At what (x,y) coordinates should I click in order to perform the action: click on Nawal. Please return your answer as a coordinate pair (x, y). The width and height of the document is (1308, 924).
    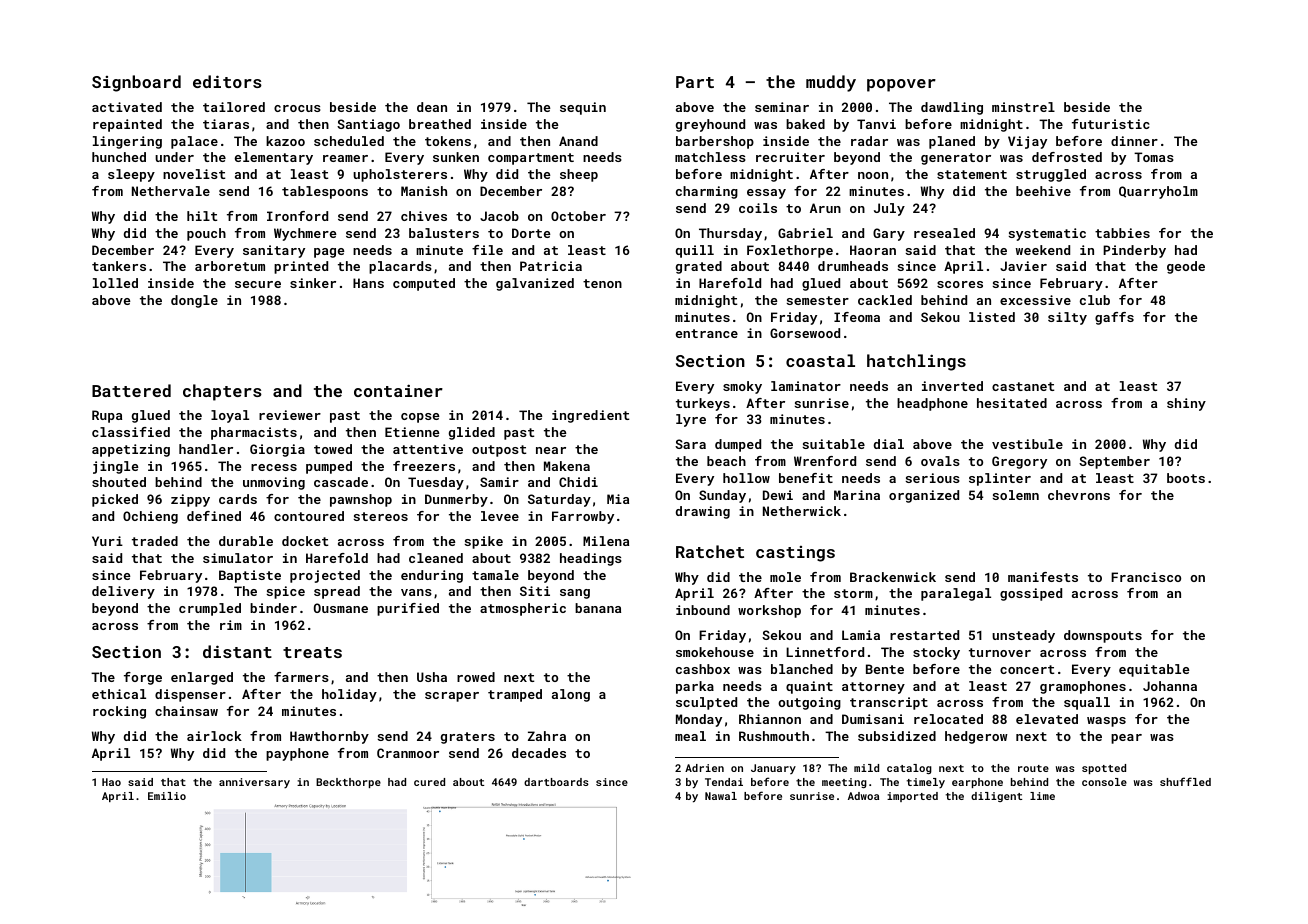
    Looking at the image, I should click on (721, 796).
